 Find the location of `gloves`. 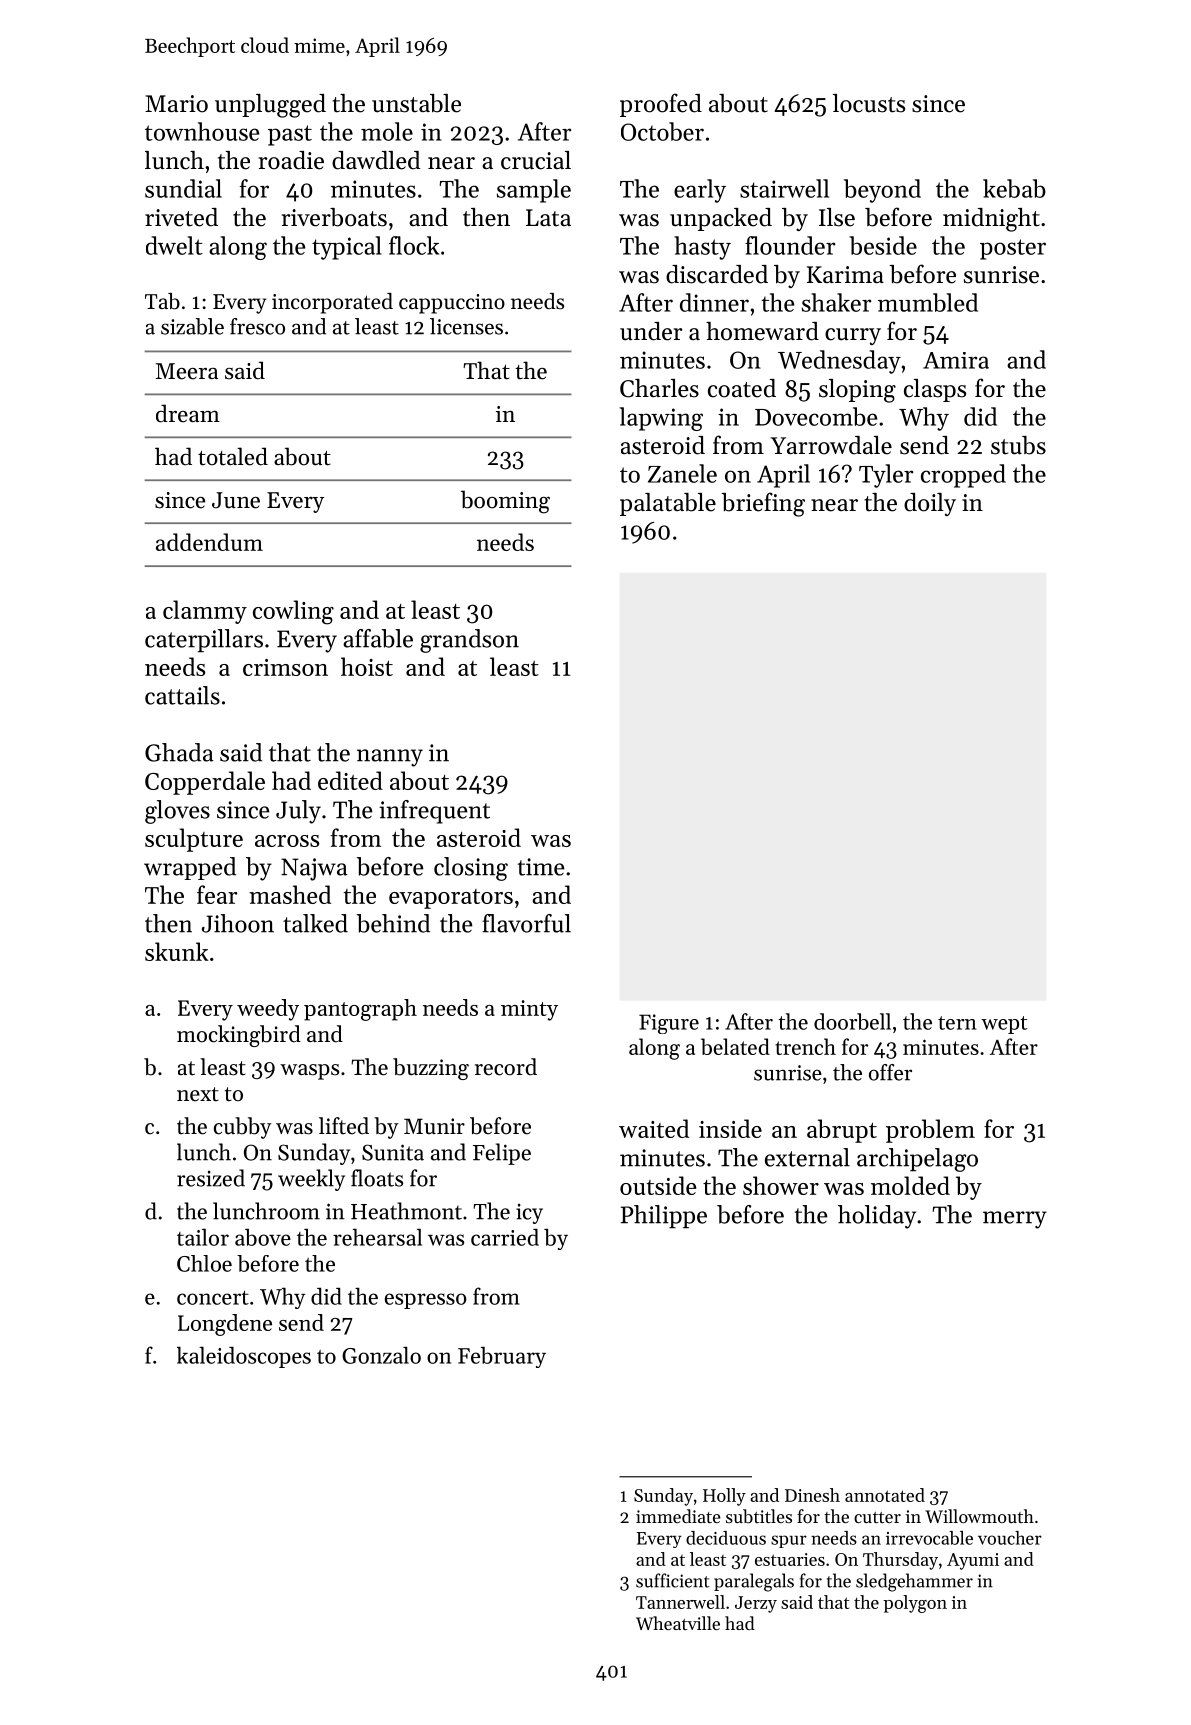

gloves is located at coordinates (177, 812).
